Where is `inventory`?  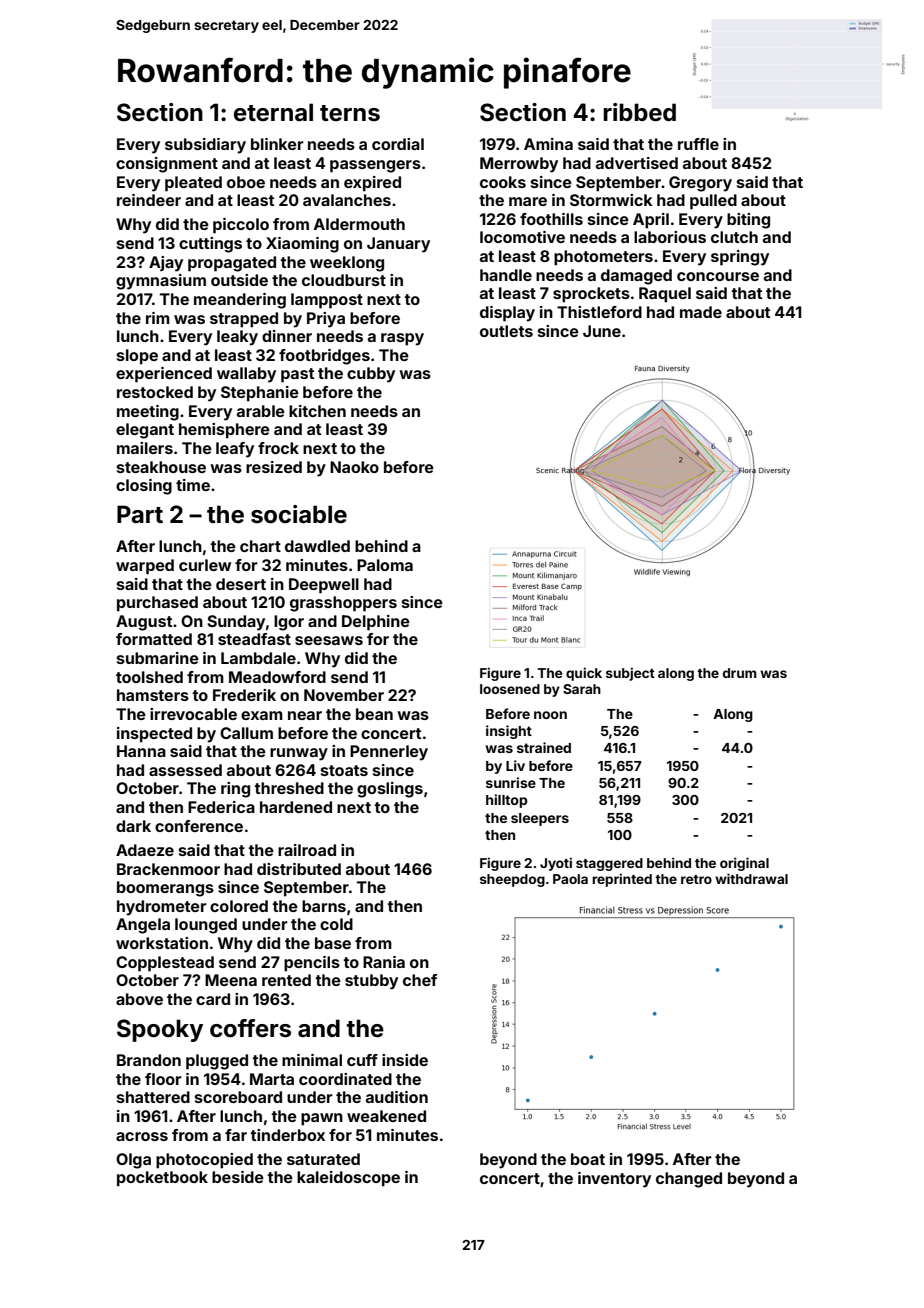
inventory is located at coordinates (614, 1180).
